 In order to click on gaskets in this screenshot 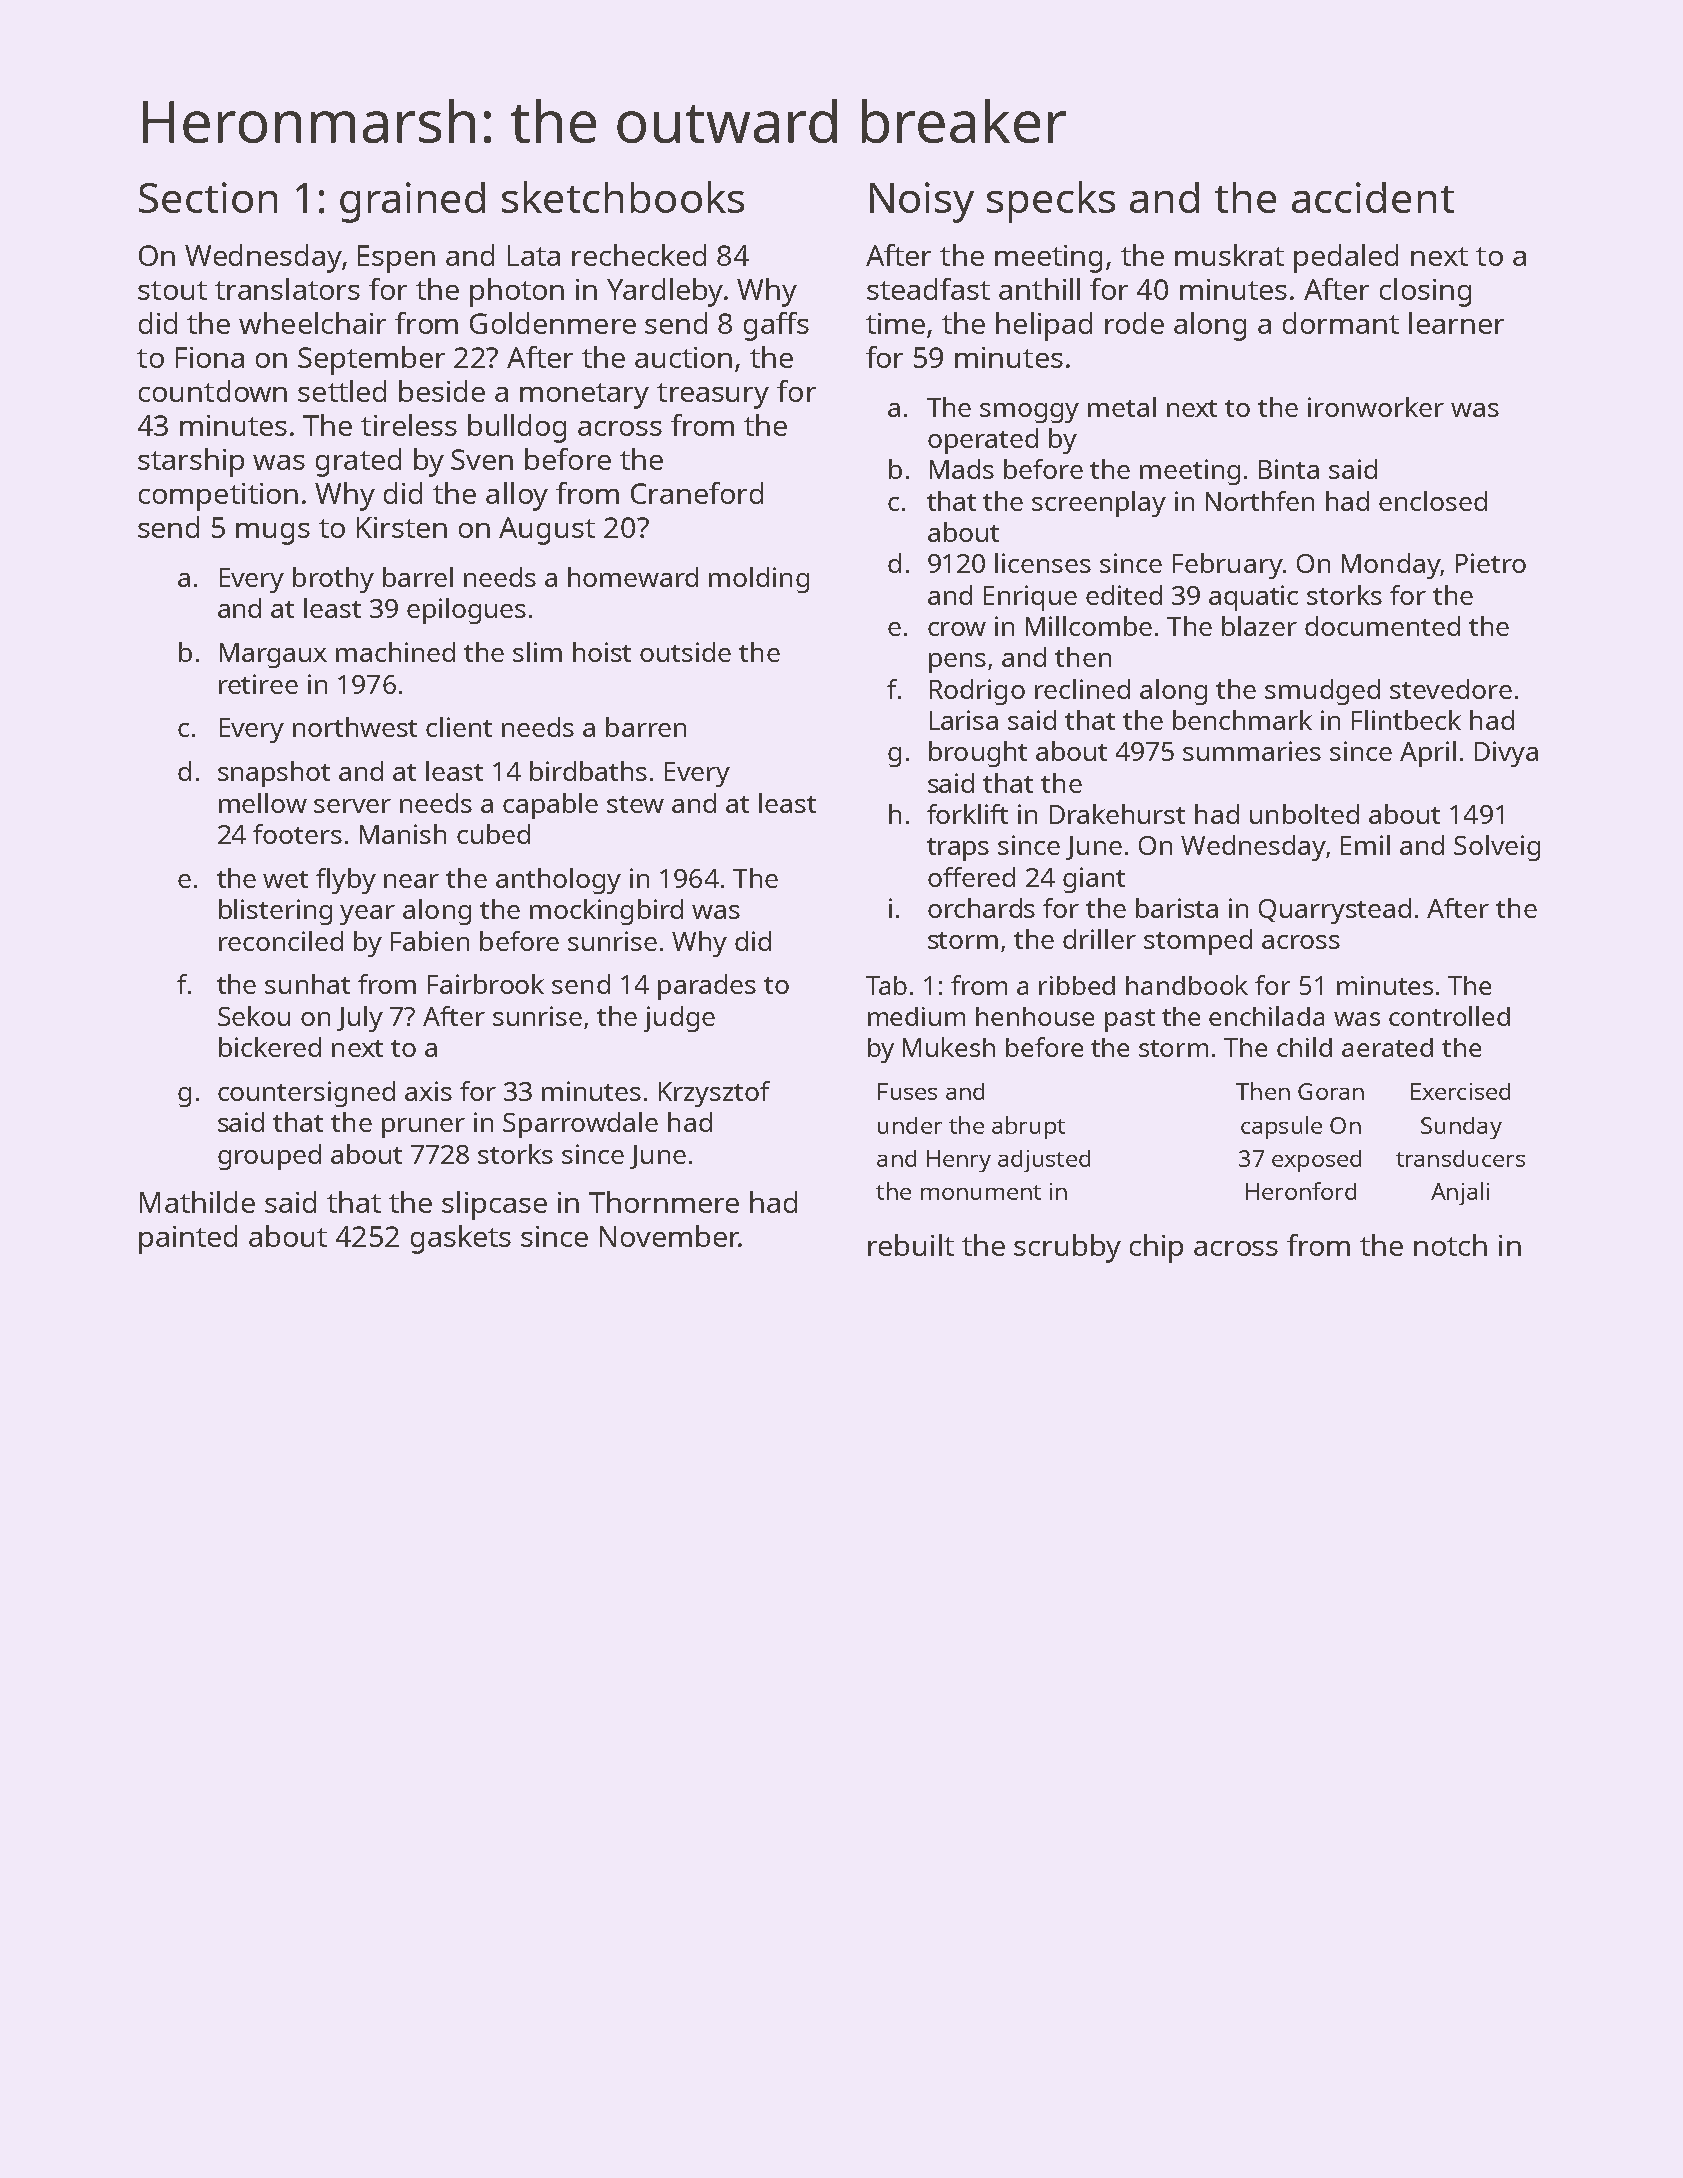, I will do `click(461, 1239)`.
